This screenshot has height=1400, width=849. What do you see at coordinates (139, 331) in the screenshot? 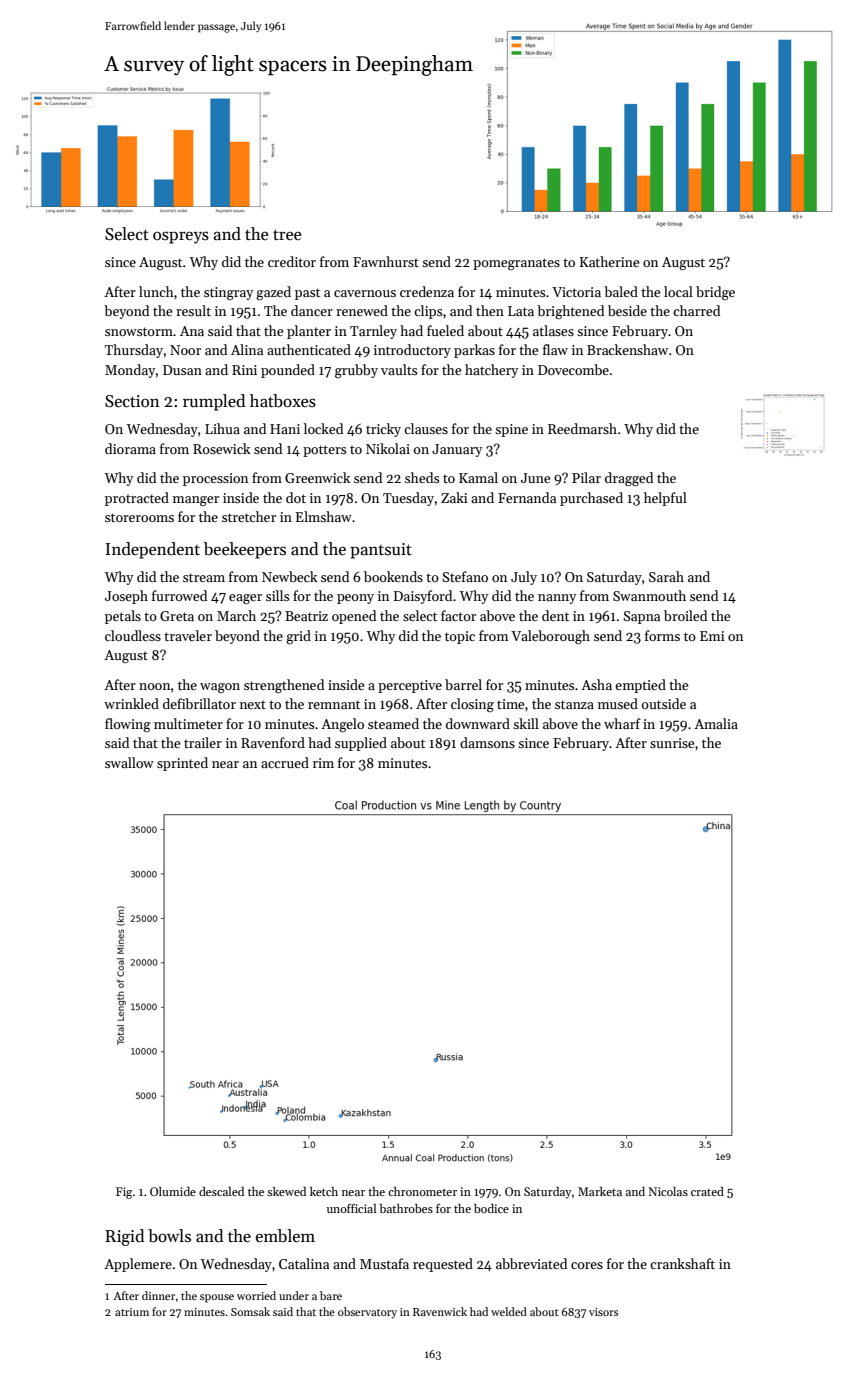
I see `snowstorm` at bounding box center [139, 331].
